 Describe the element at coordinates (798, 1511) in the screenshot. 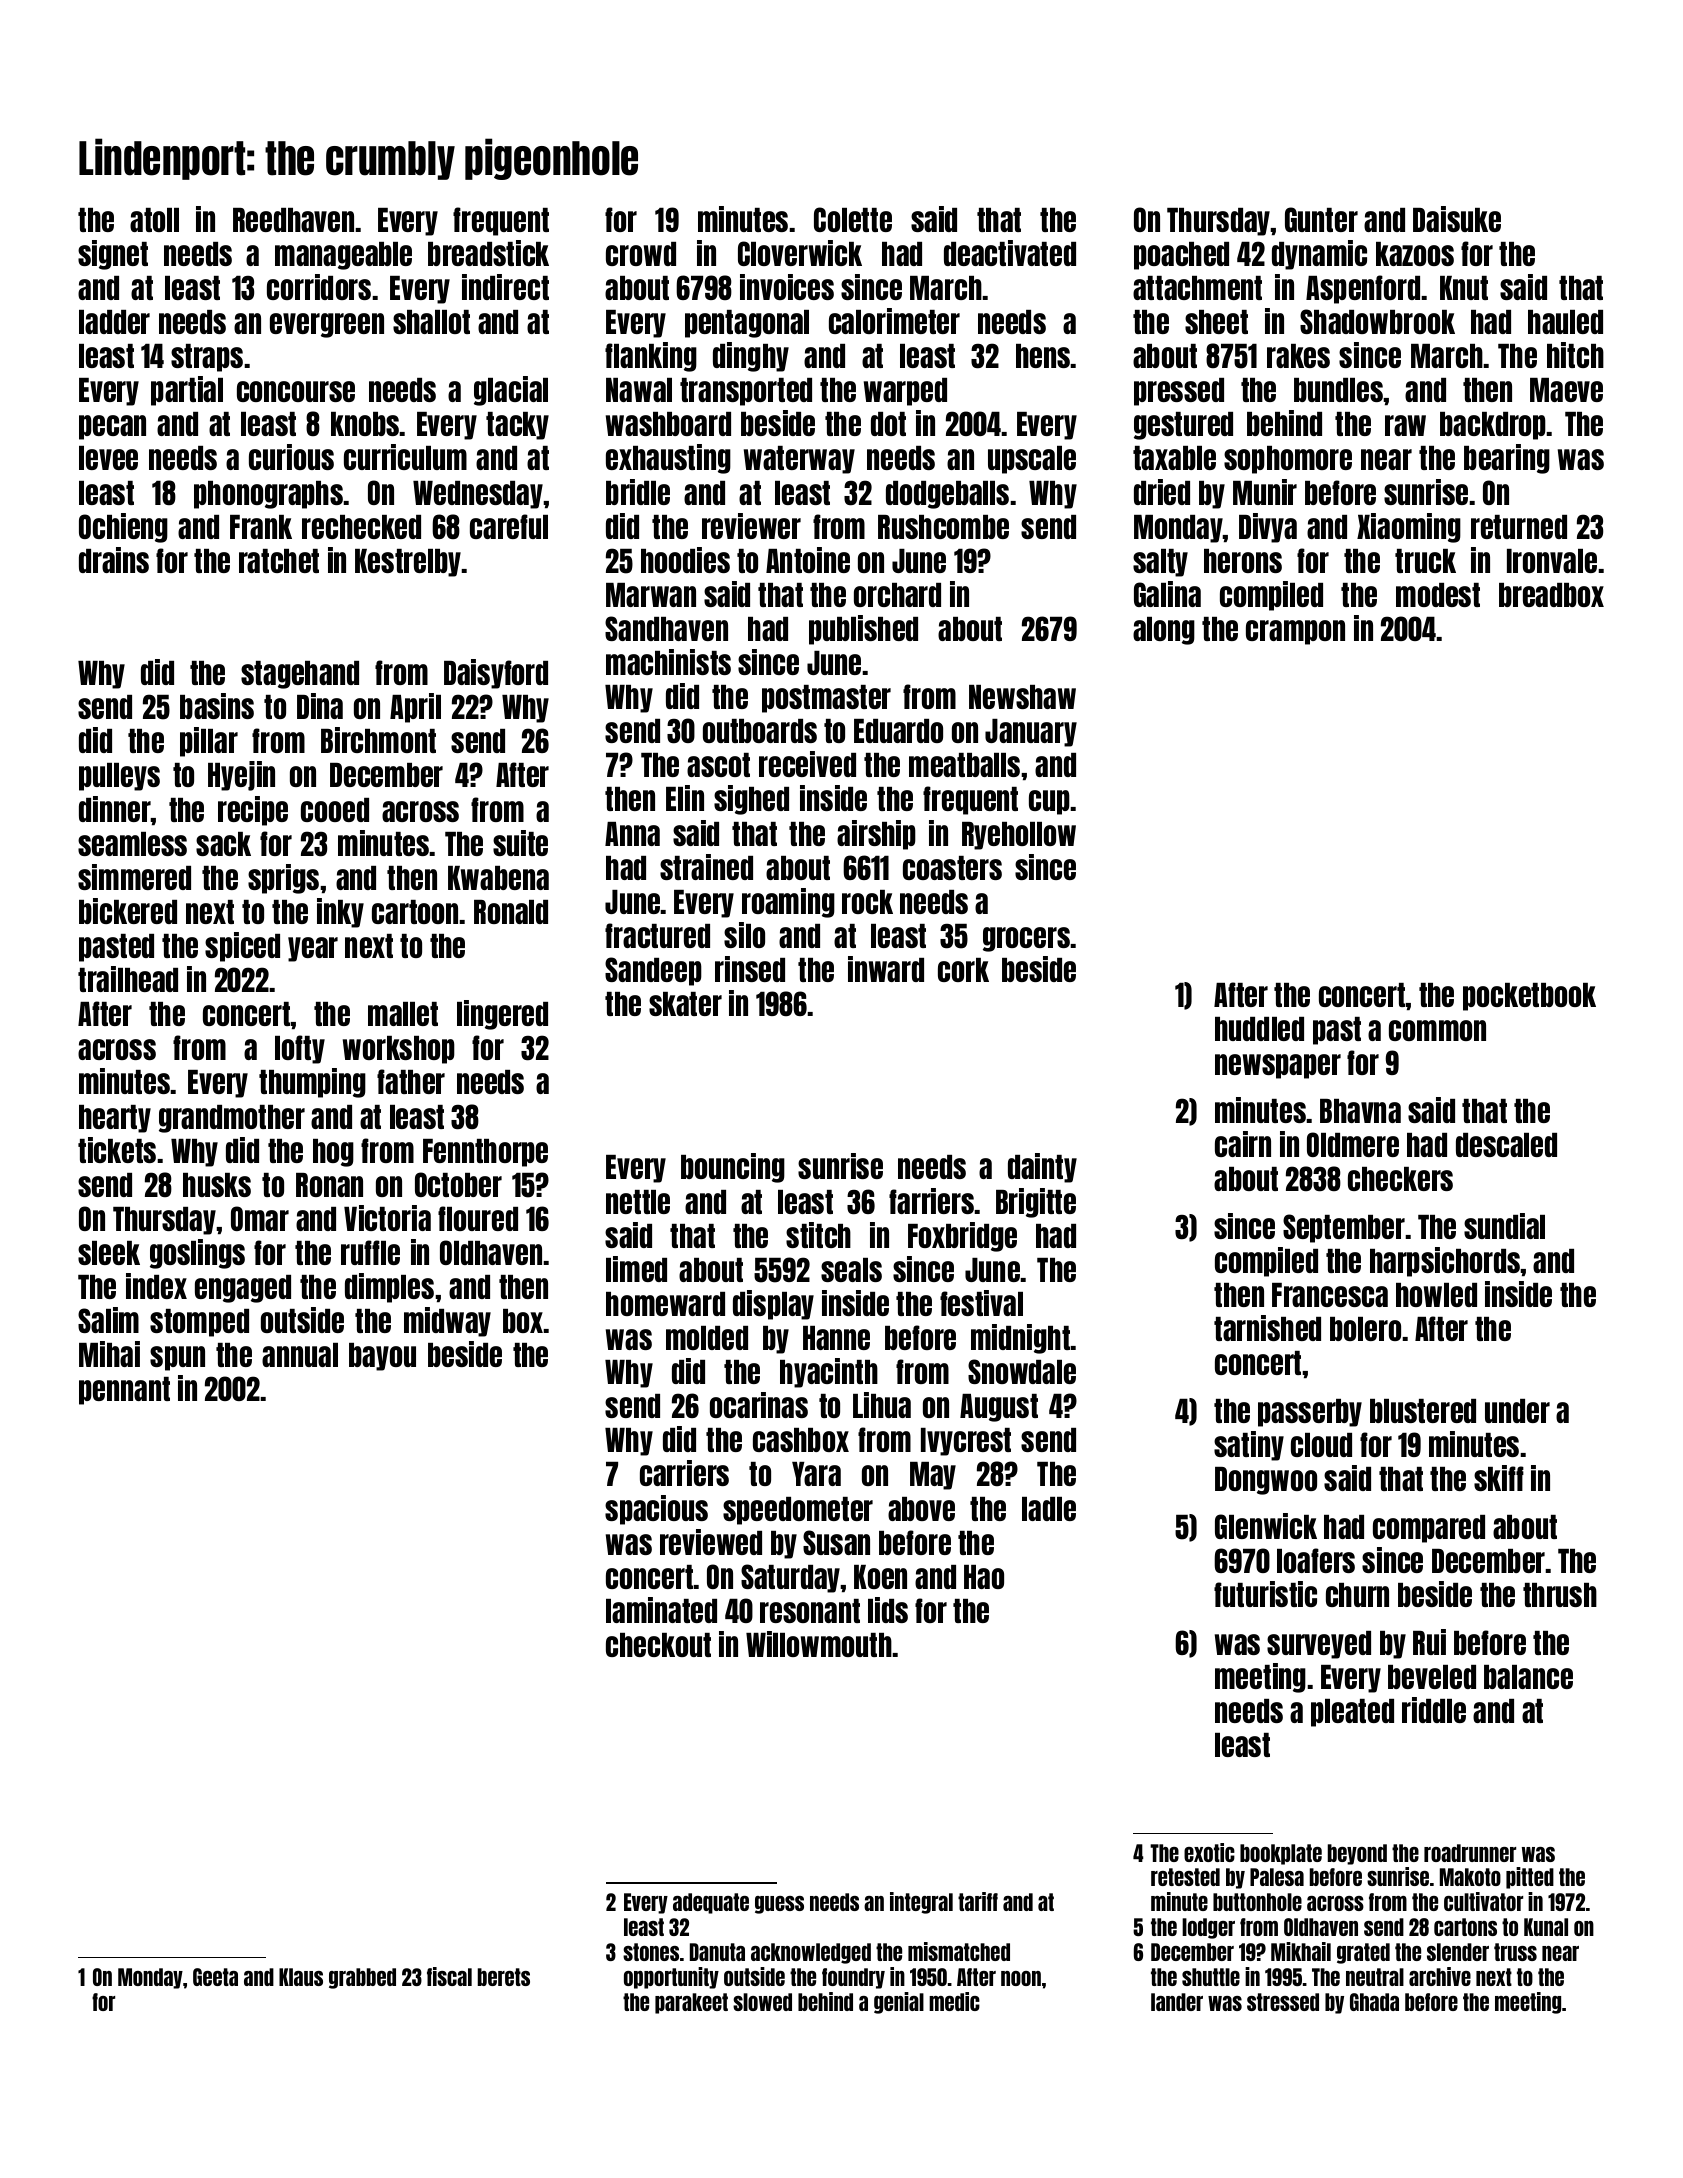

I see `speedometer` at that location.
